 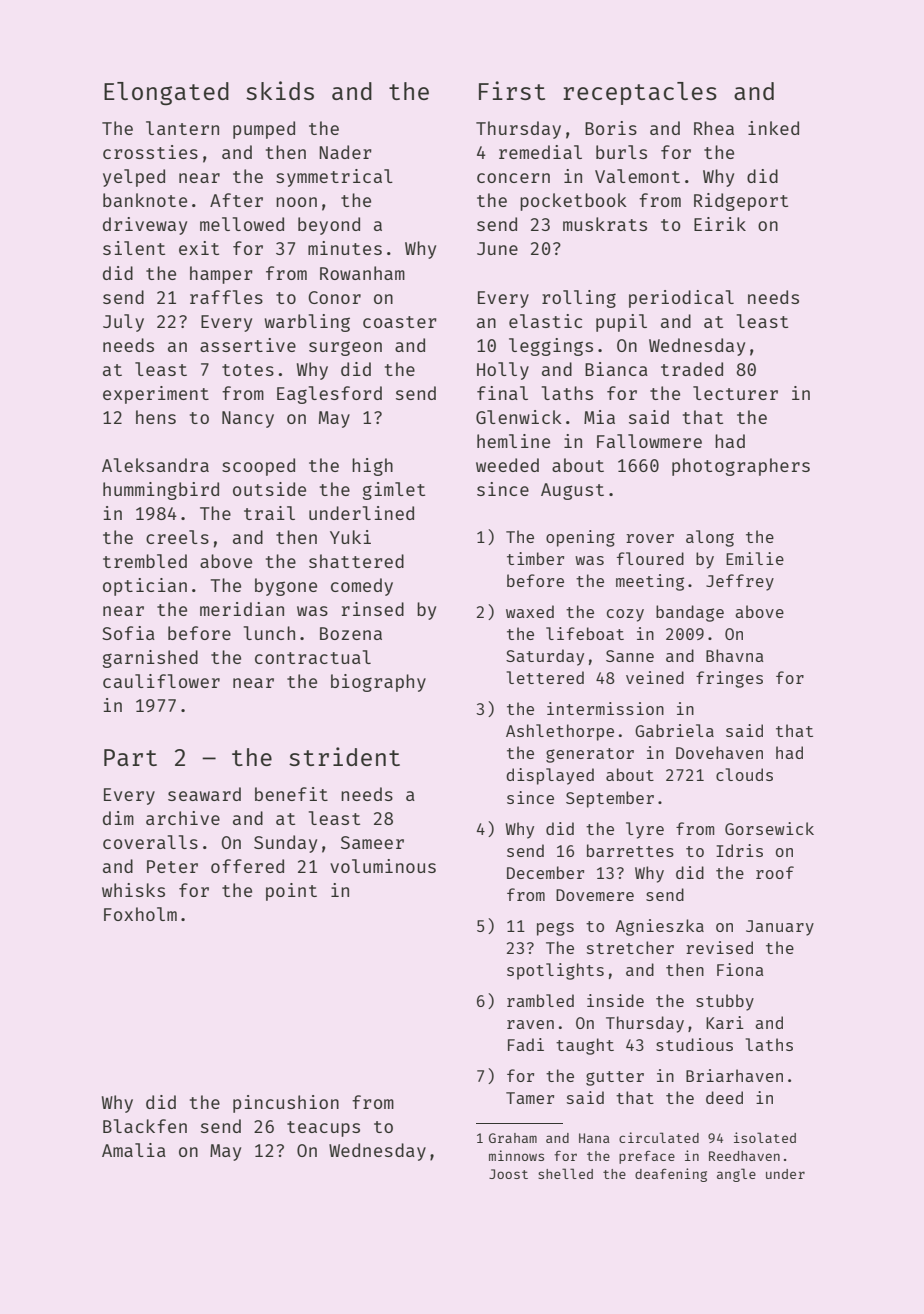 I want to click on receptacles, so click(x=640, y=93).
